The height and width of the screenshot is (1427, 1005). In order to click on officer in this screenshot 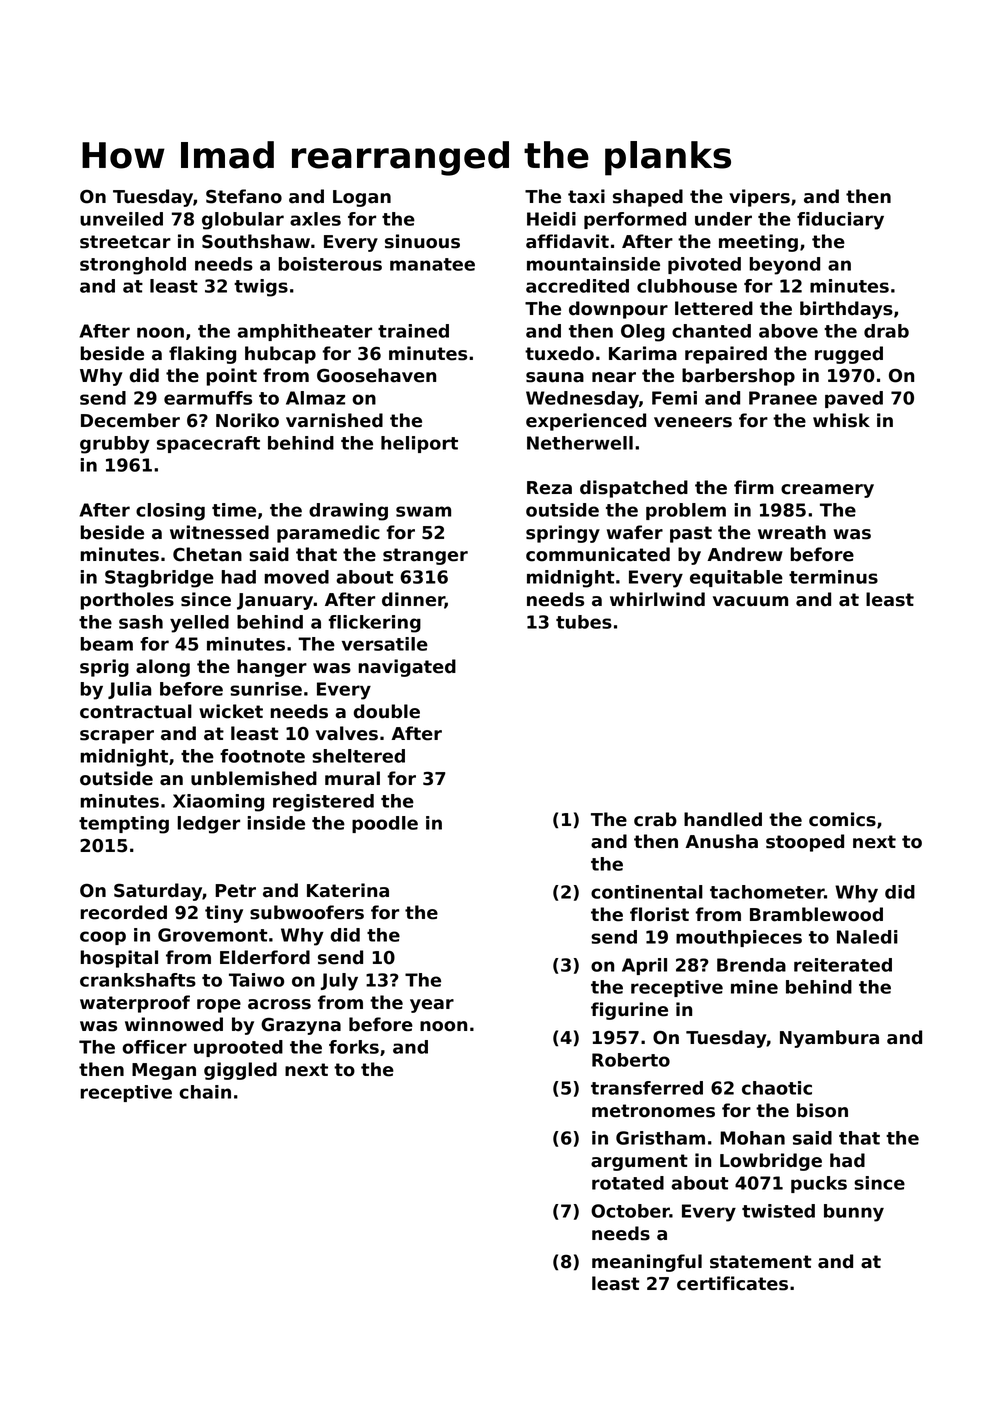, I will do `click(154, 1047)`.
